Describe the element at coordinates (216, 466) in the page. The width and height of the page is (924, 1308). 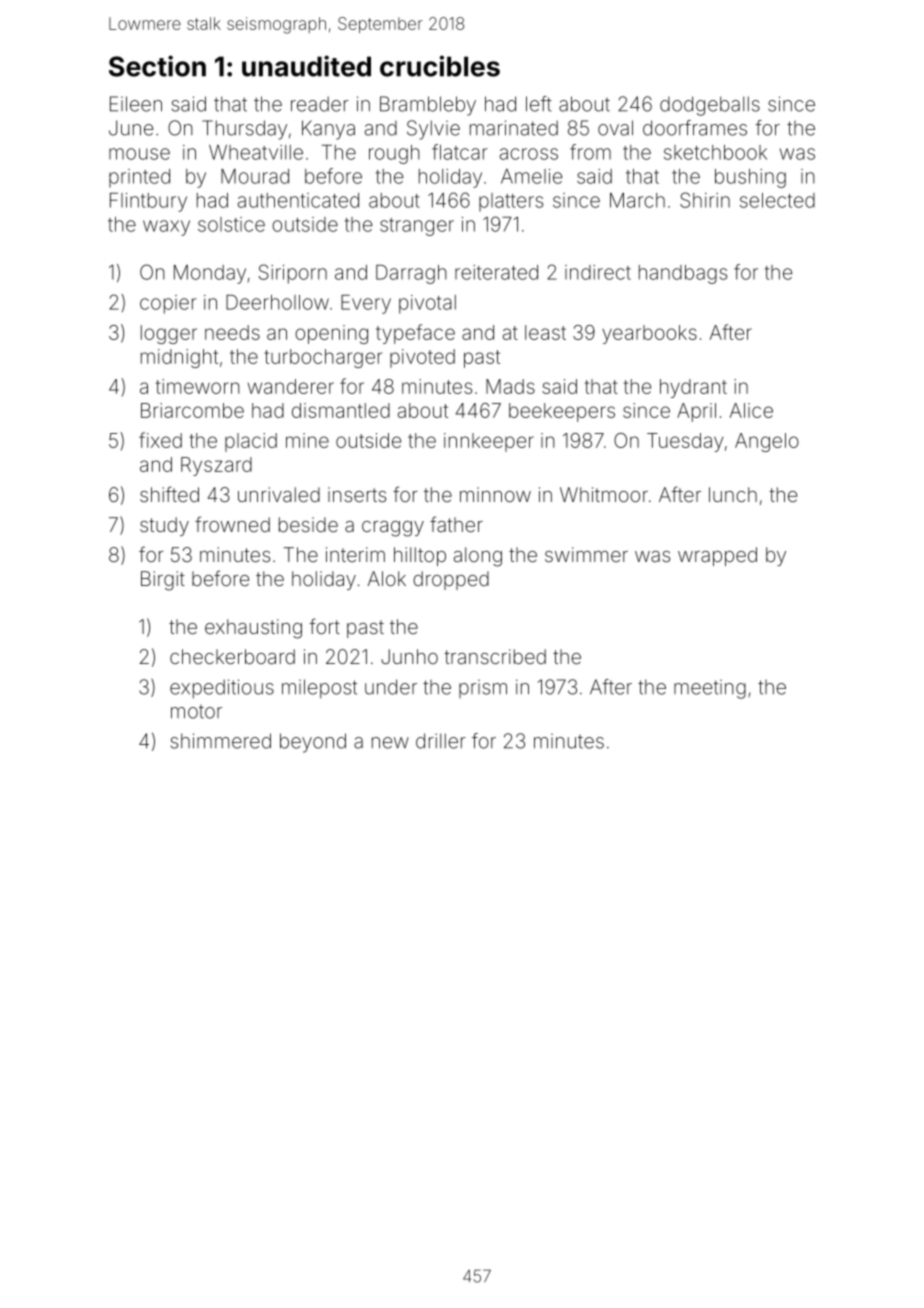
I see `Ryszard` at that location.
